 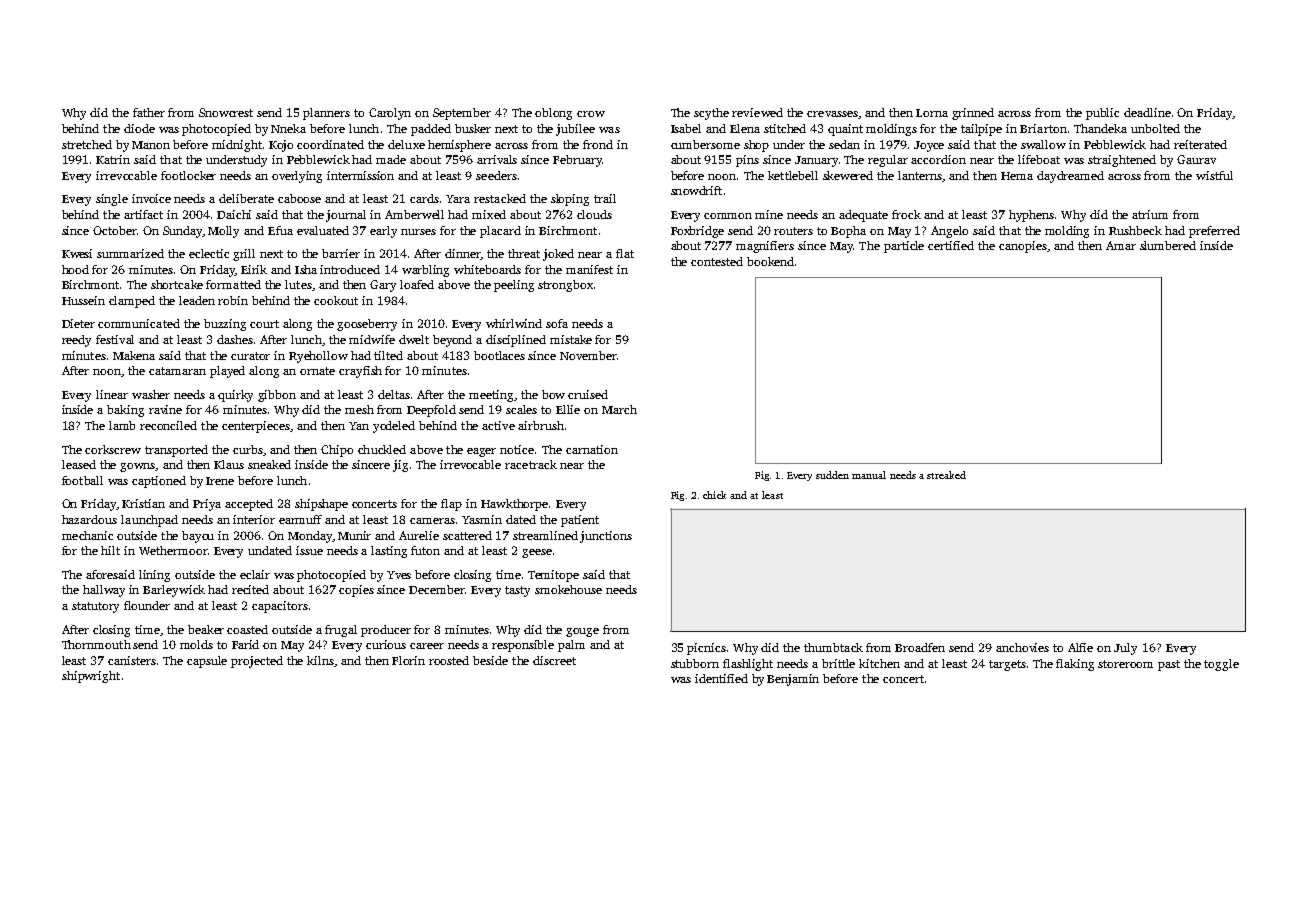 What do you see at coordinates (299, 198) in the document?
I see `caboose` at bounding box center [299, 198].
